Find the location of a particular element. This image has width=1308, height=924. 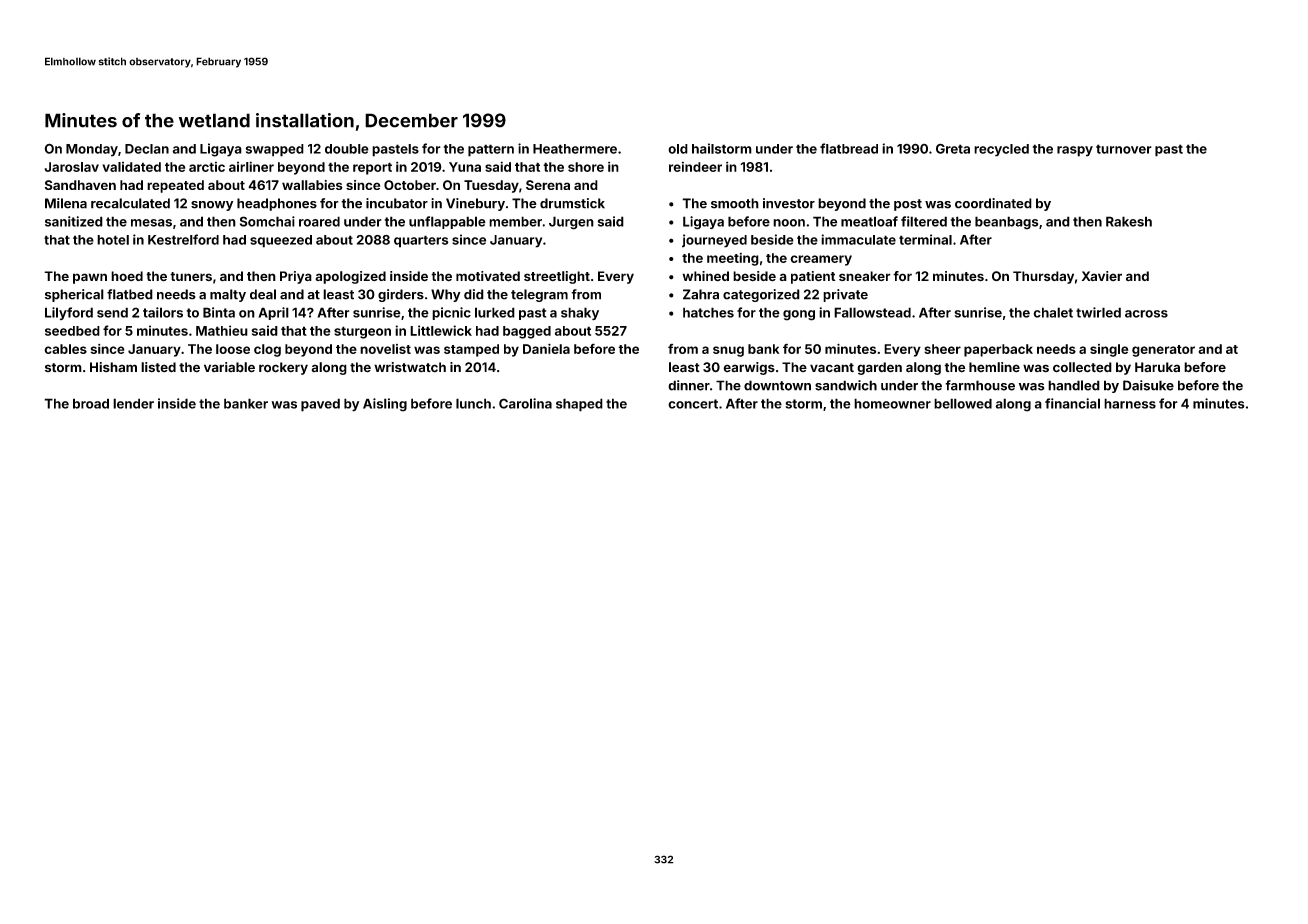

Declan is located at coordinates (147, 149).
